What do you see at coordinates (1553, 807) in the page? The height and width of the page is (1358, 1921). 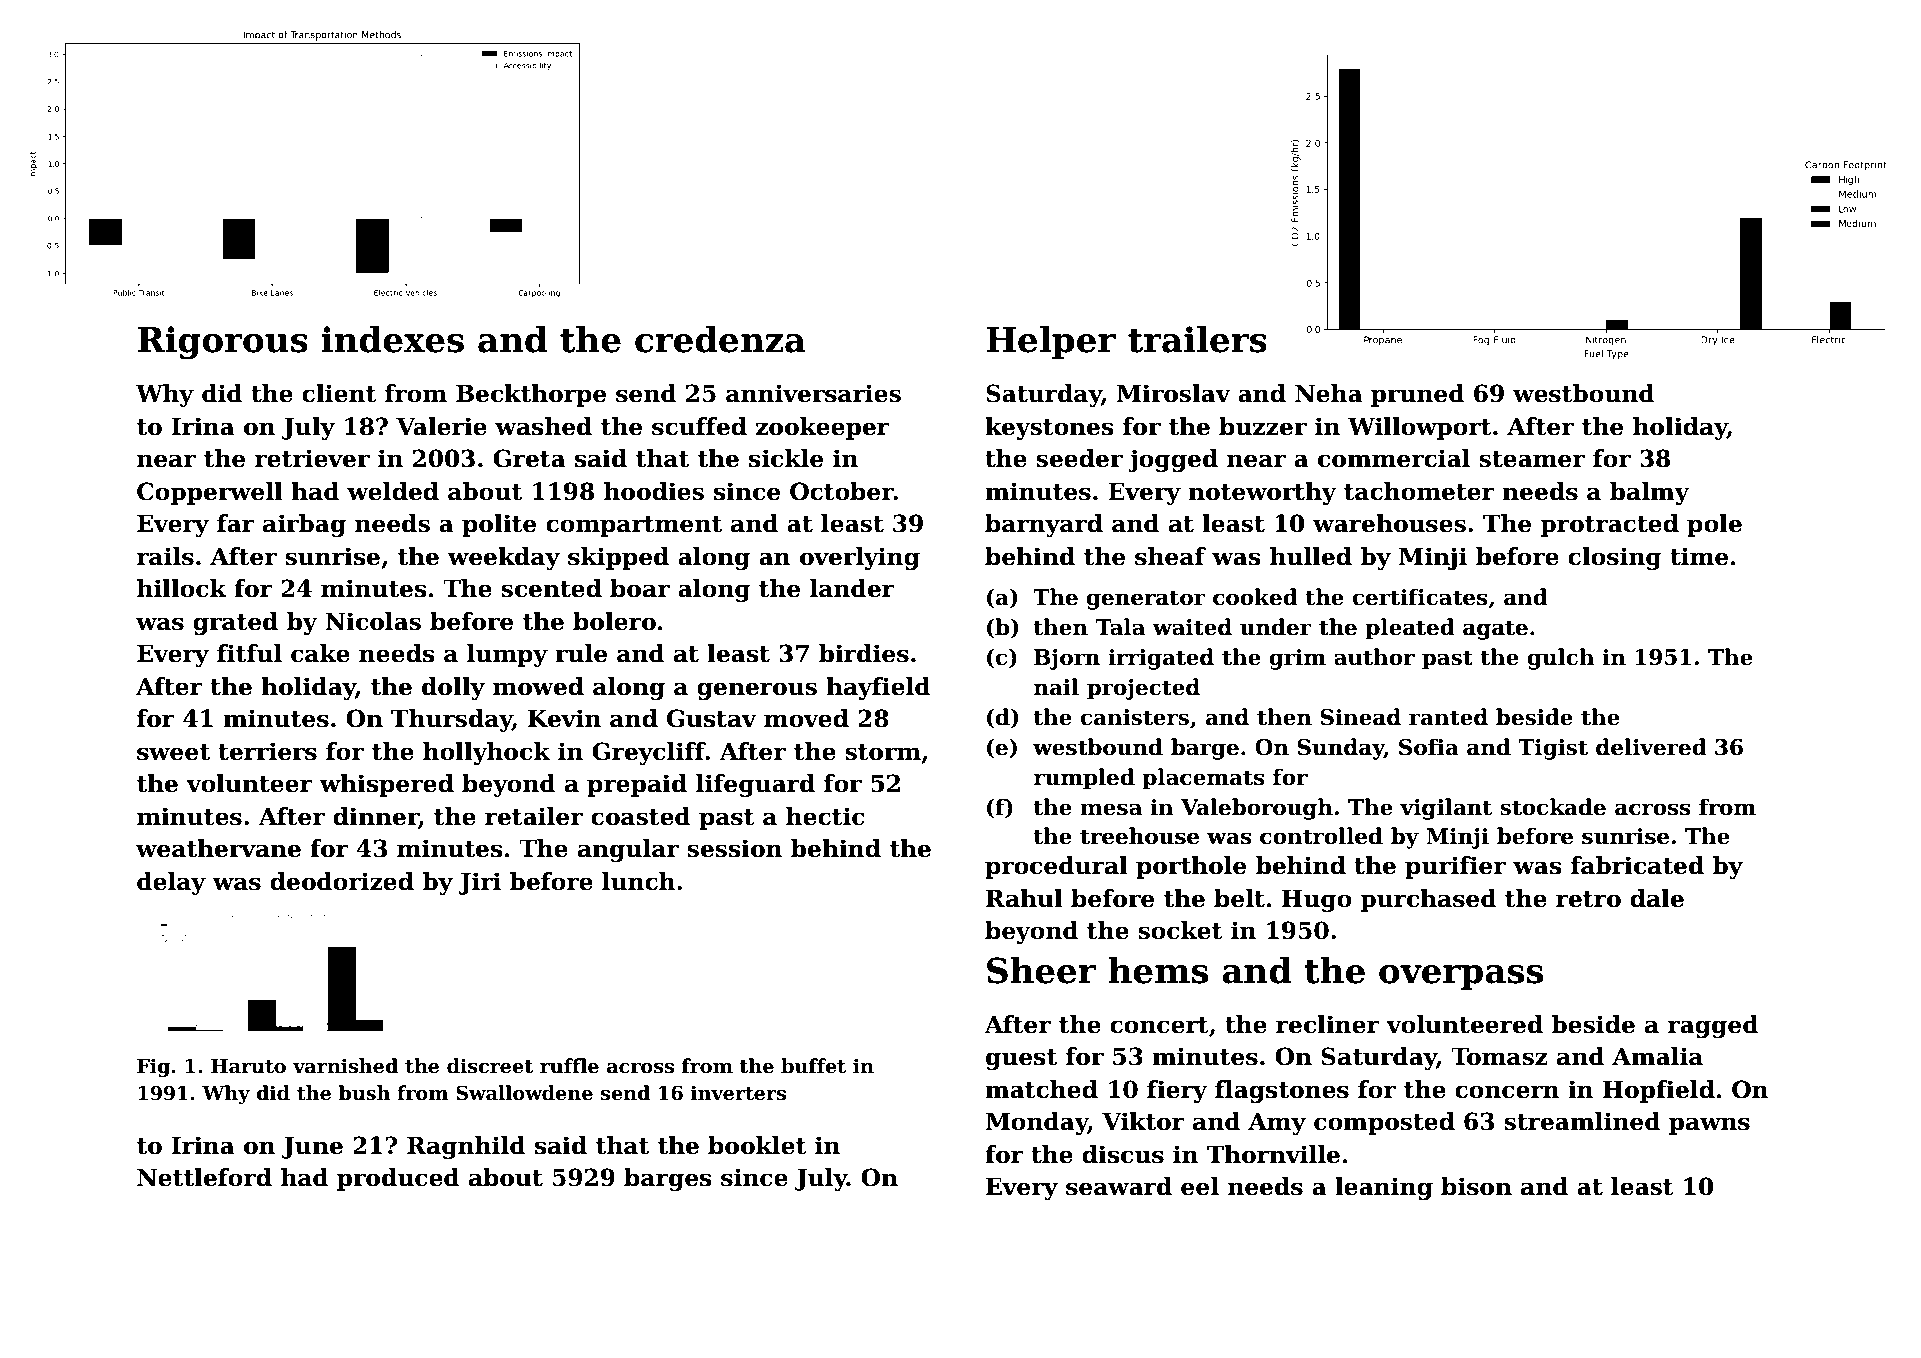 I see `stockade` at bounding box center [1553, 807].
